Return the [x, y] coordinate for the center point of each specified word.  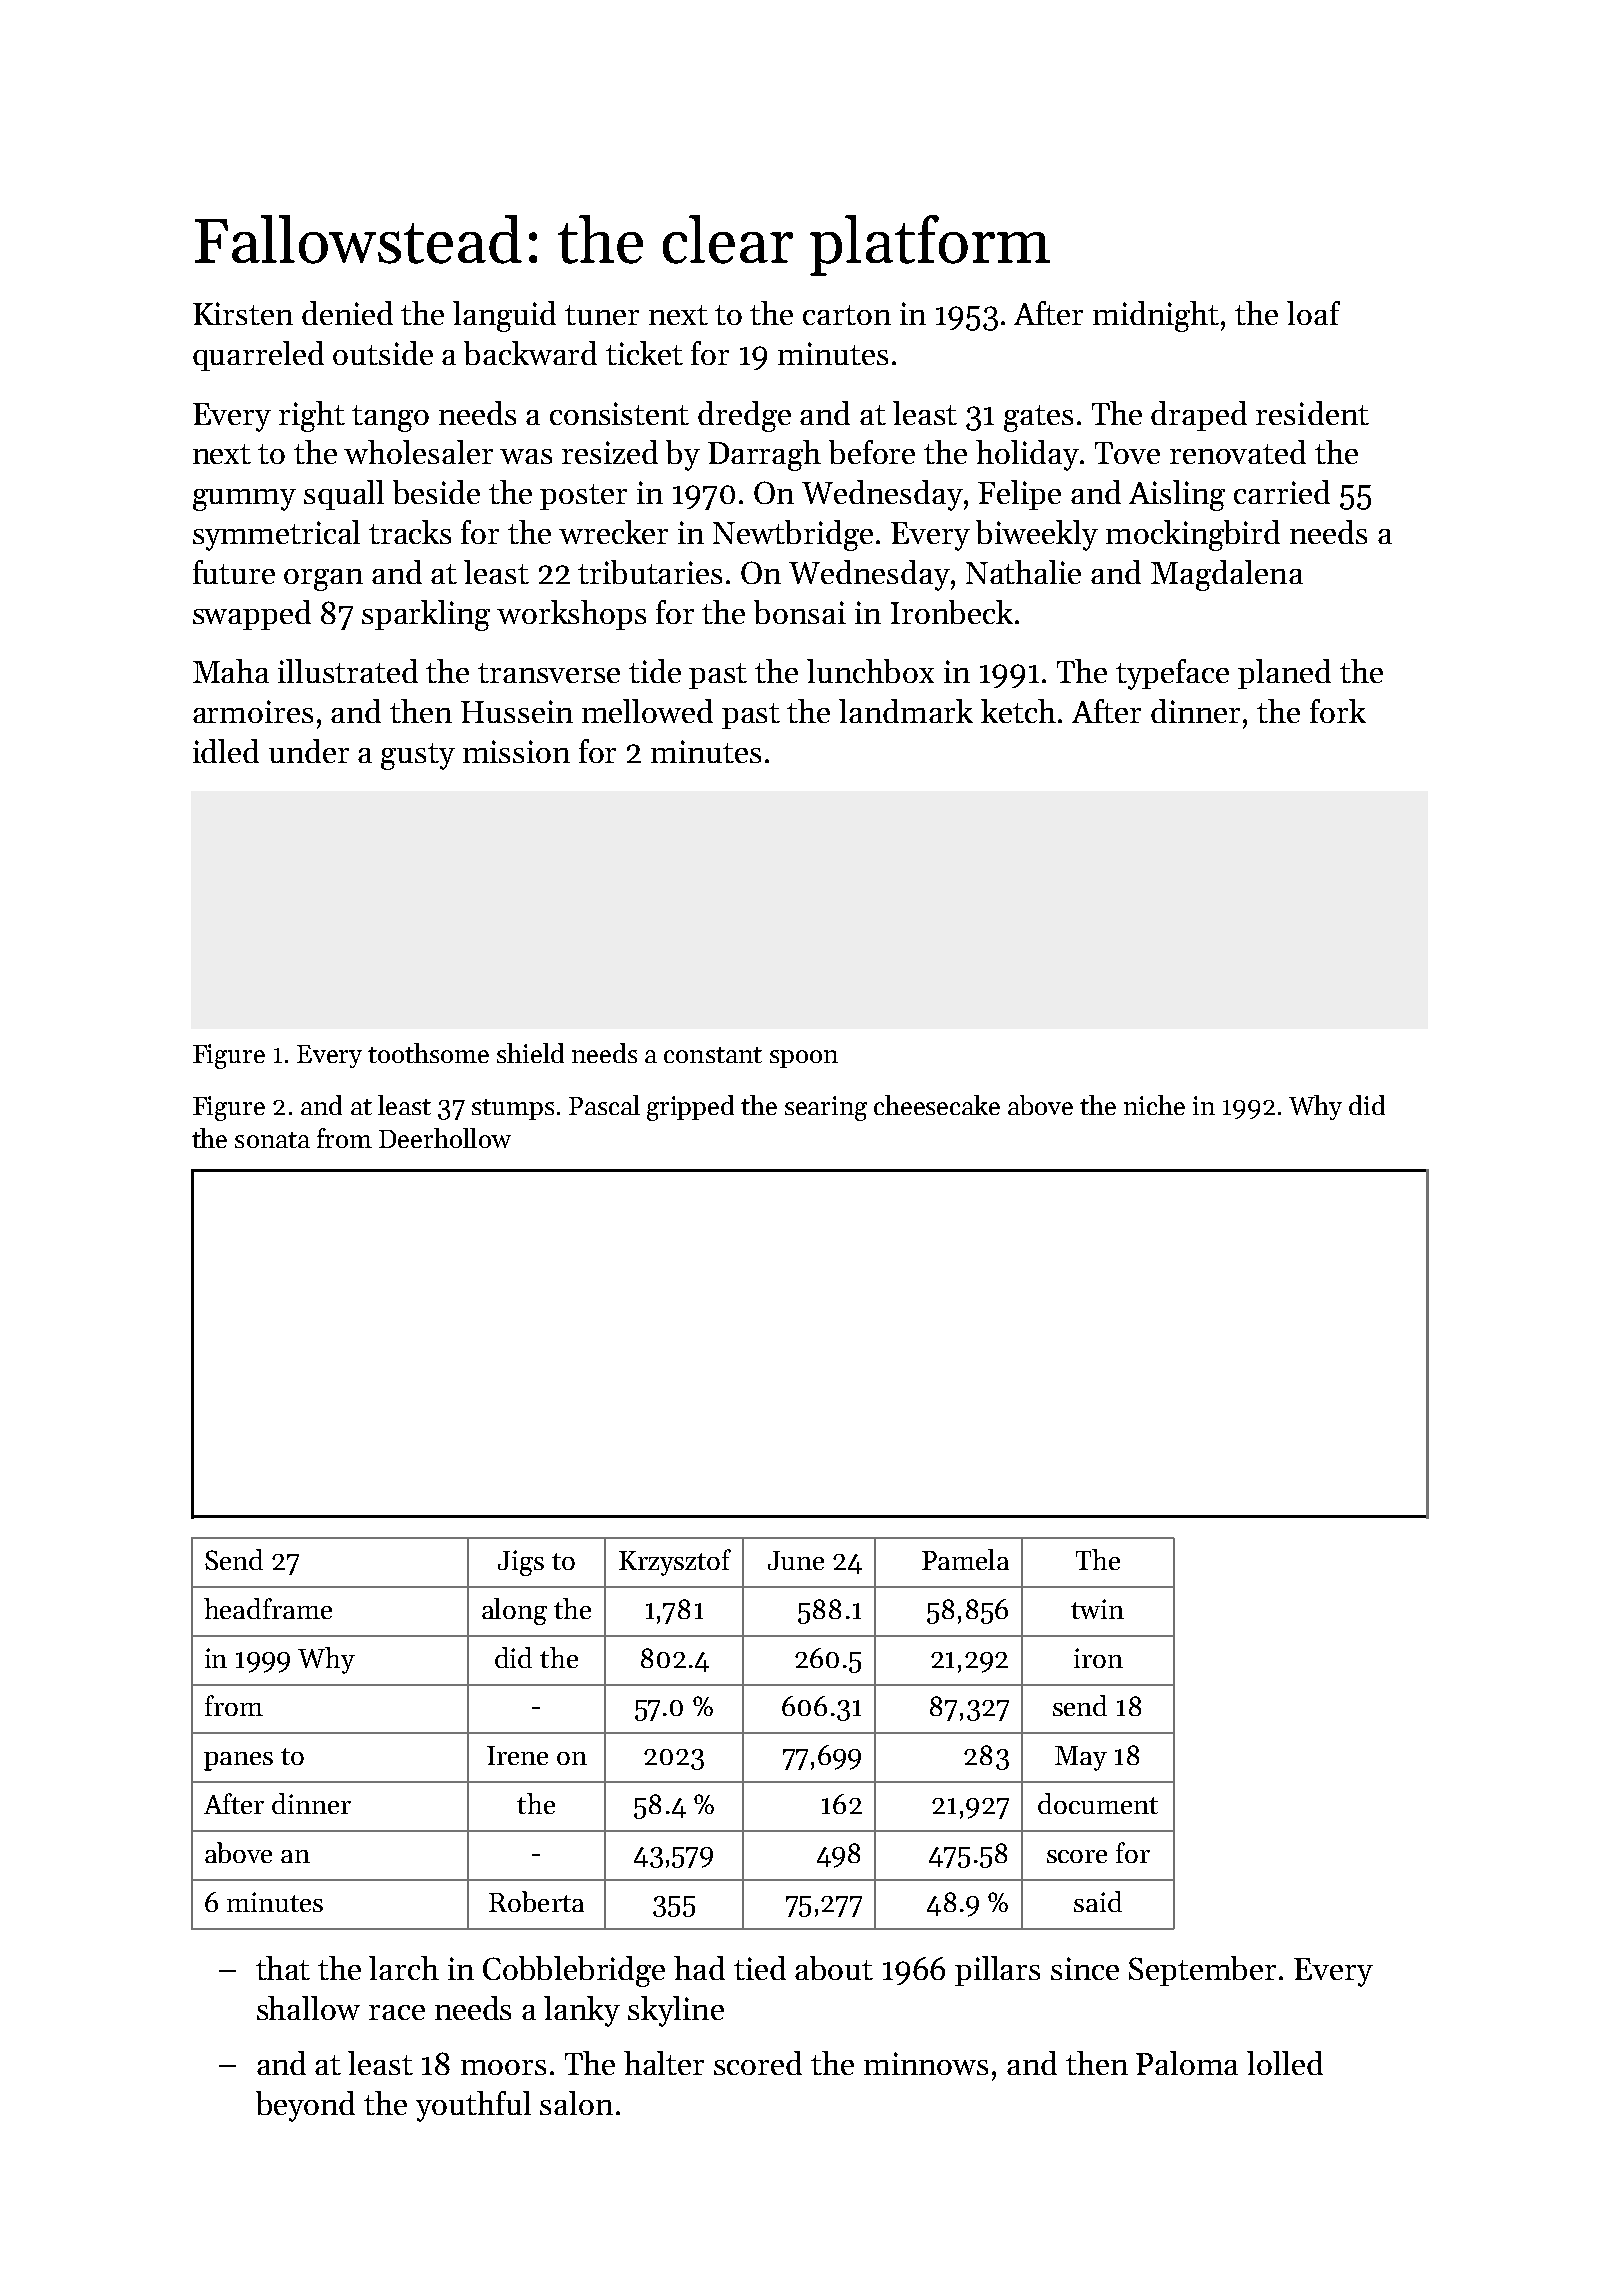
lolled [1285, 2063]
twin [1097, 1609]
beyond [305, 2106]
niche [1154, 1105]
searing [826, 1108]
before [872, 452]
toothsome [428, 1053]
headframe [268, 1608]
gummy [244, 500]
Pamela [965, 1559]
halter [664, 2063]
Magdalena [1227, 575]
